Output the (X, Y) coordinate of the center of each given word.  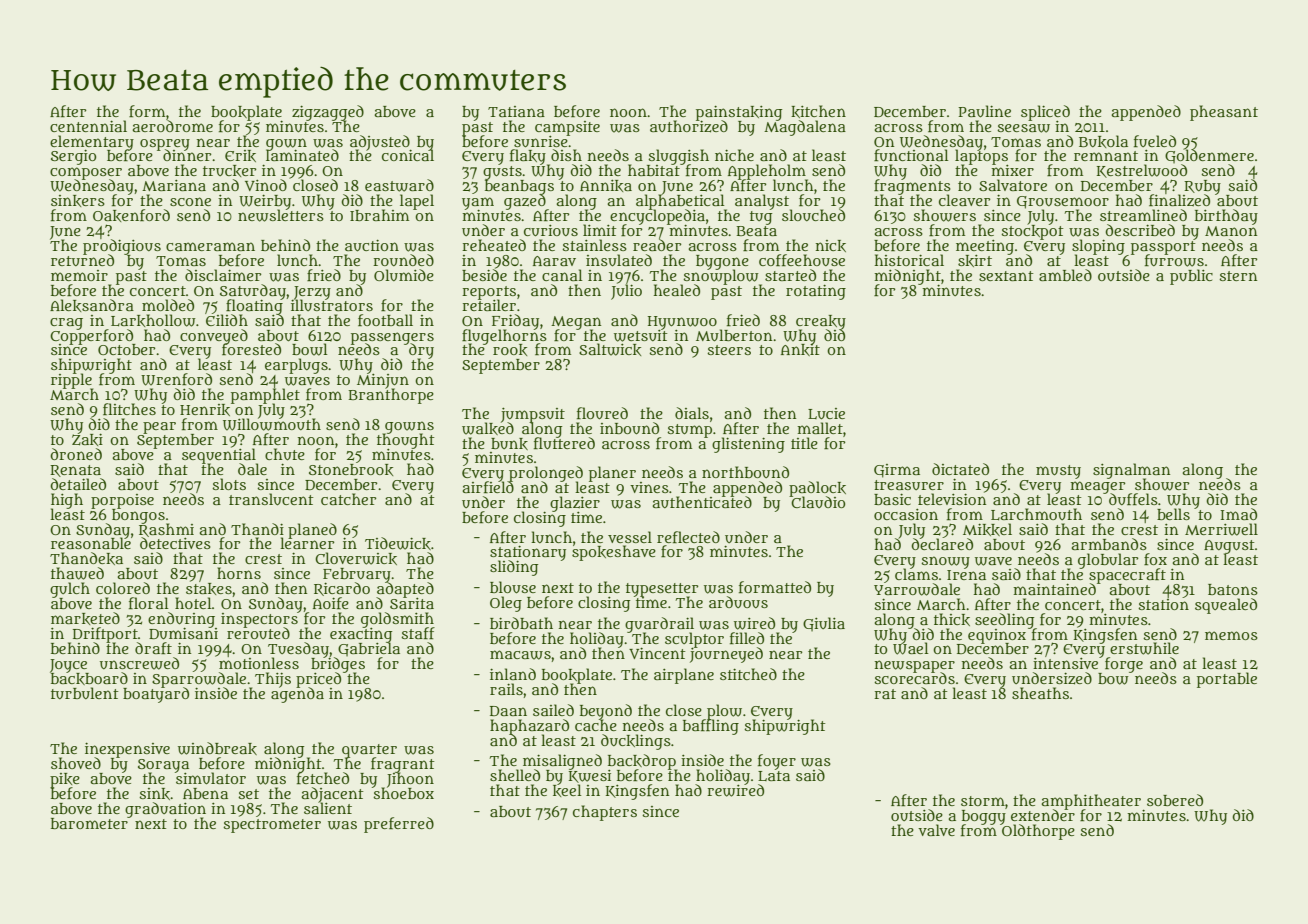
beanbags (519, 187)
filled (747, 638)
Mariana (174, 185)
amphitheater (1091, 801)
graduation (165, 810)
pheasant (1224, 113)
